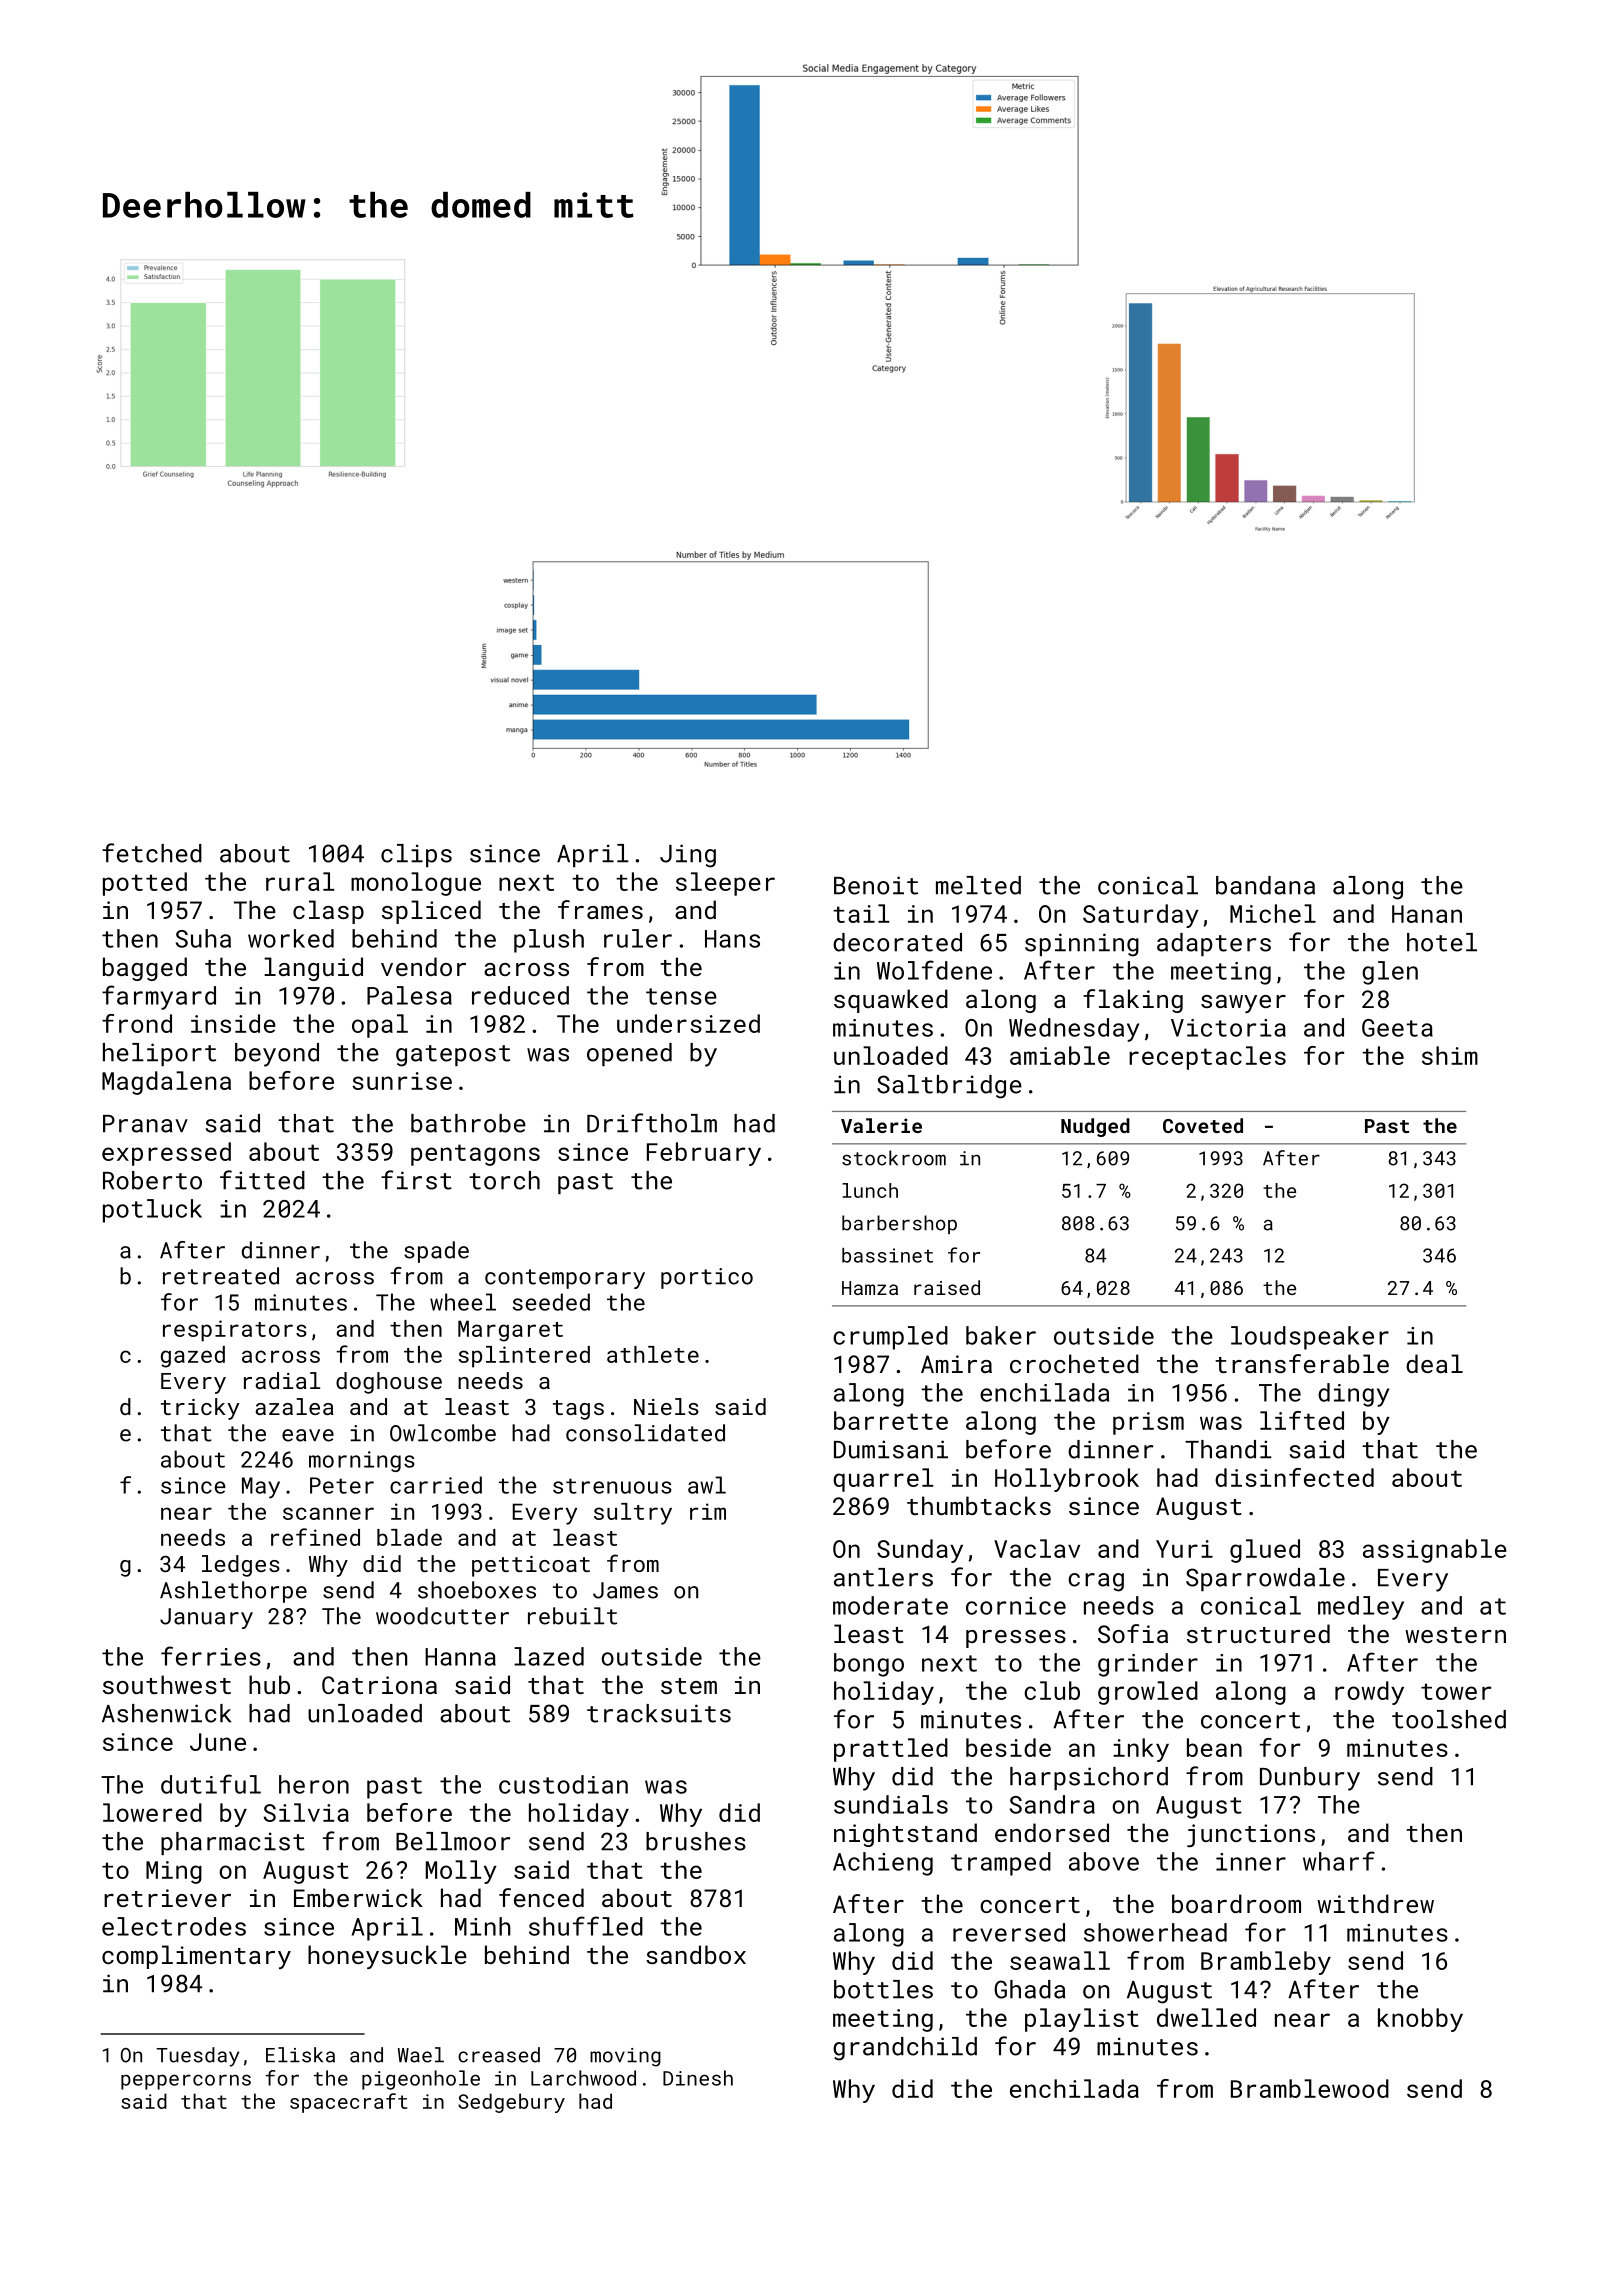 This screenshot has height=2292, width=1620. What do you see at coordinates (152, 853) in the screenshot?
I see `fetched` at bounding box center [152, 853].
